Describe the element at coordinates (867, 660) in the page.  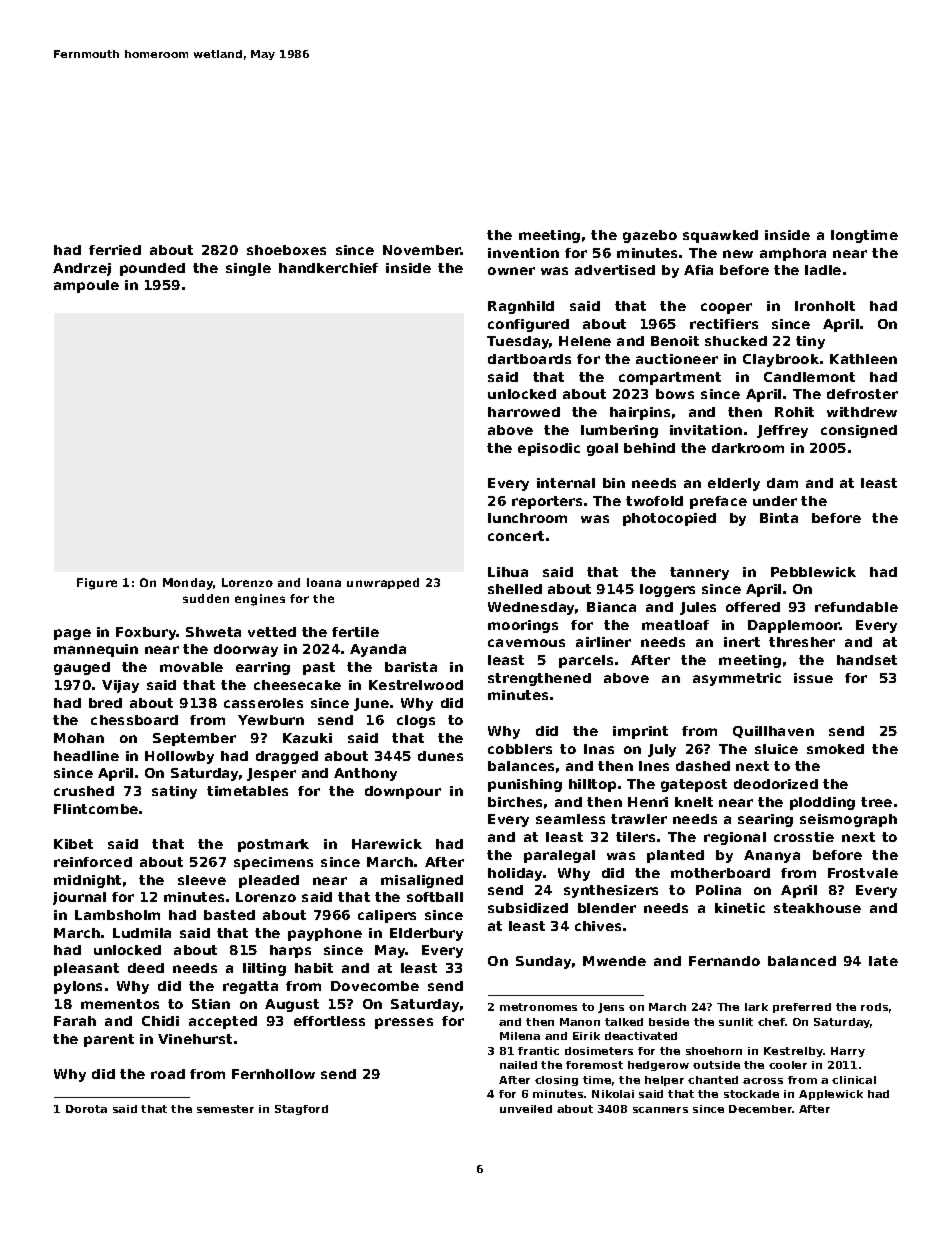
I see `handset` at that location.
